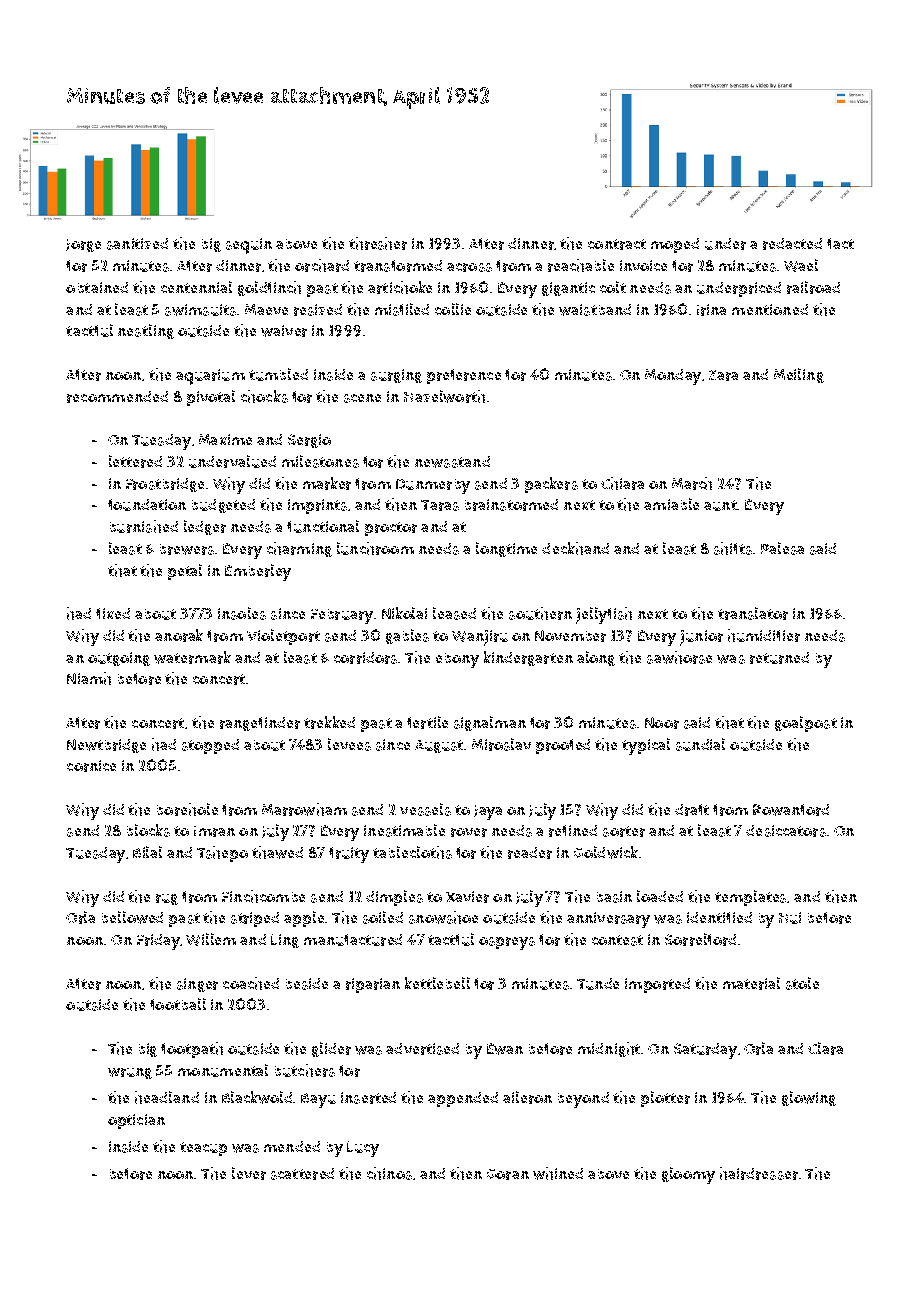 This page has height=1314, width=924. Describe the element at coordinates (222, 854) in the page. I see `Tshepo` at that location.
